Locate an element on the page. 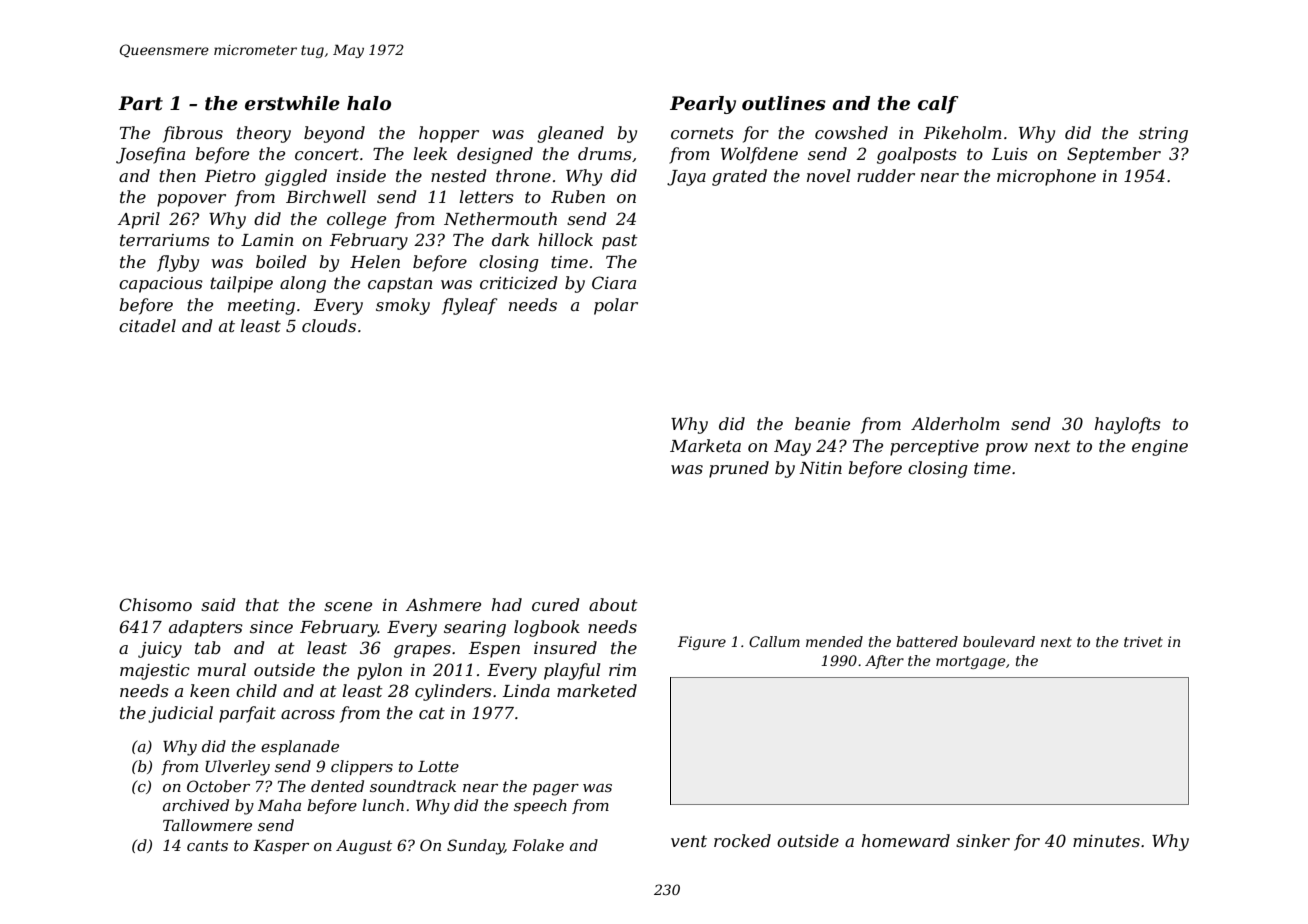  Part is located at coordinates (140, 103).
